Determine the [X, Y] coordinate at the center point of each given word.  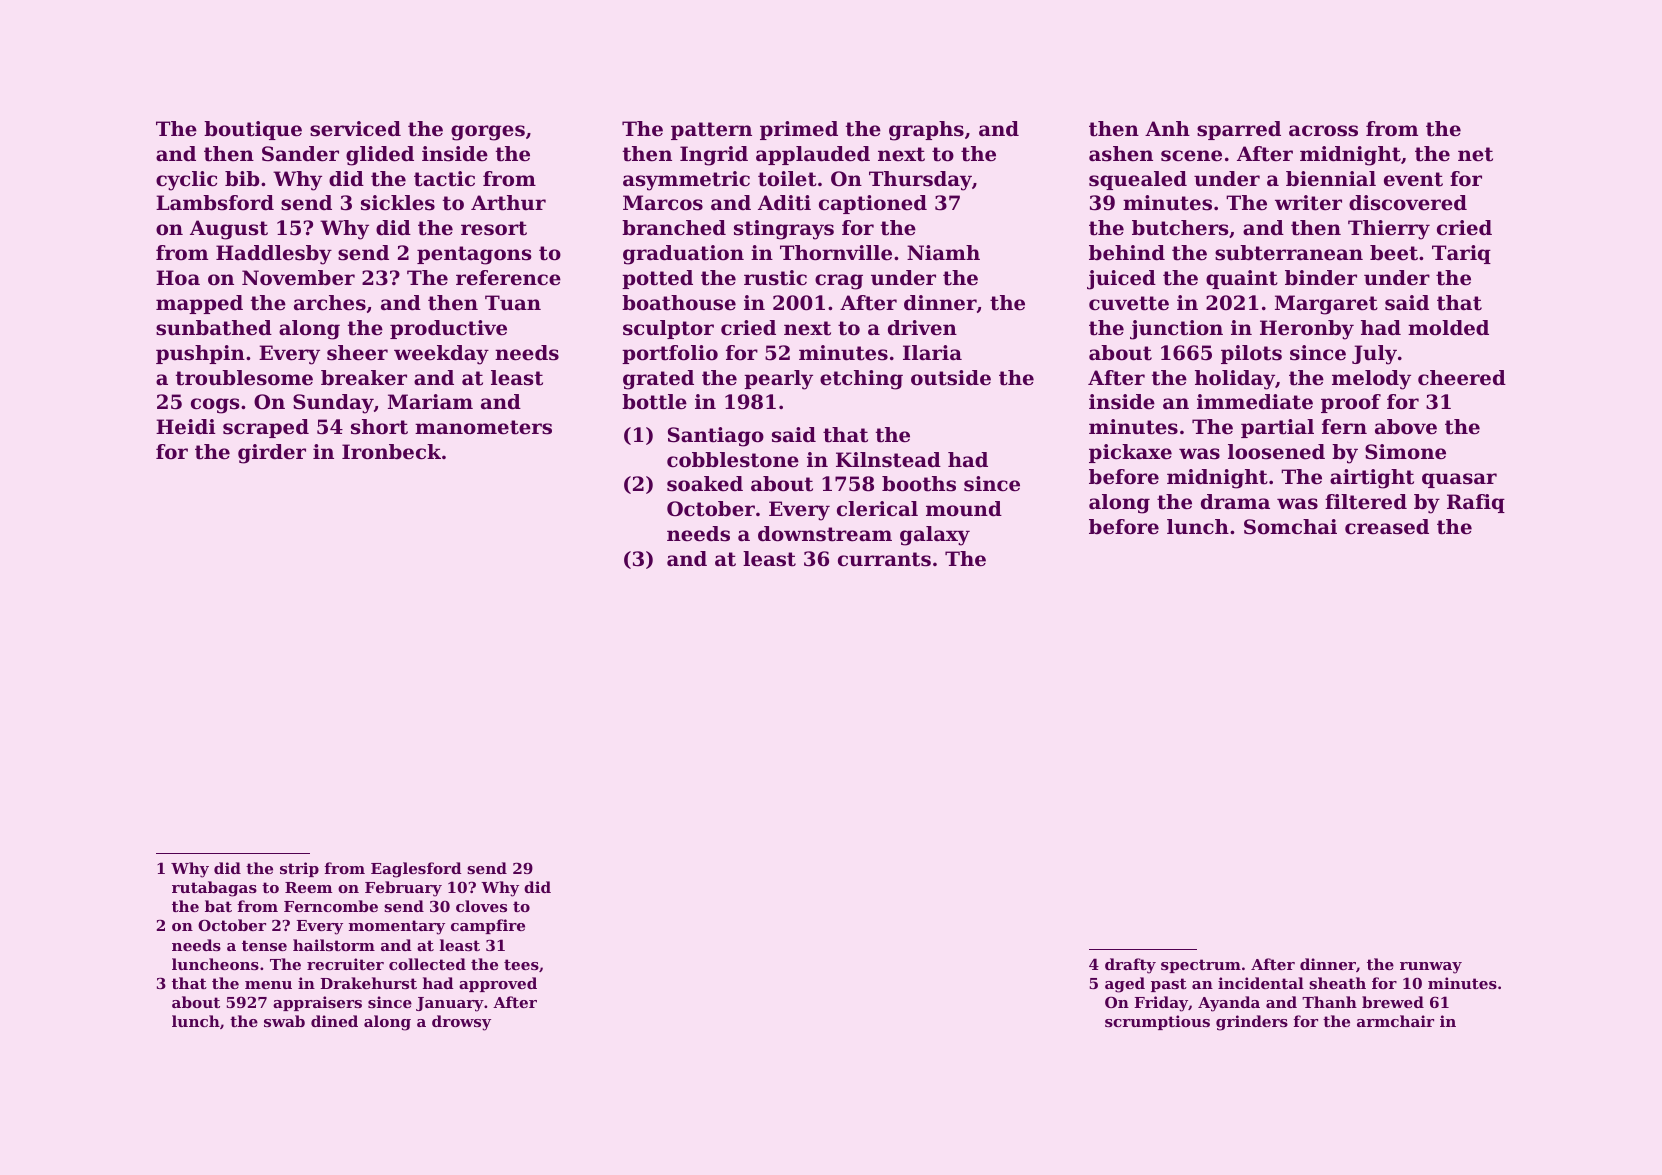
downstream [825, 534]
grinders [1252, 1023]
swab [284, 1021]
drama [1235, 502]
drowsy [461, 1023]
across [1323, 131]
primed [799, 130]
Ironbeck [391, 452]
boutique [253, 130]
